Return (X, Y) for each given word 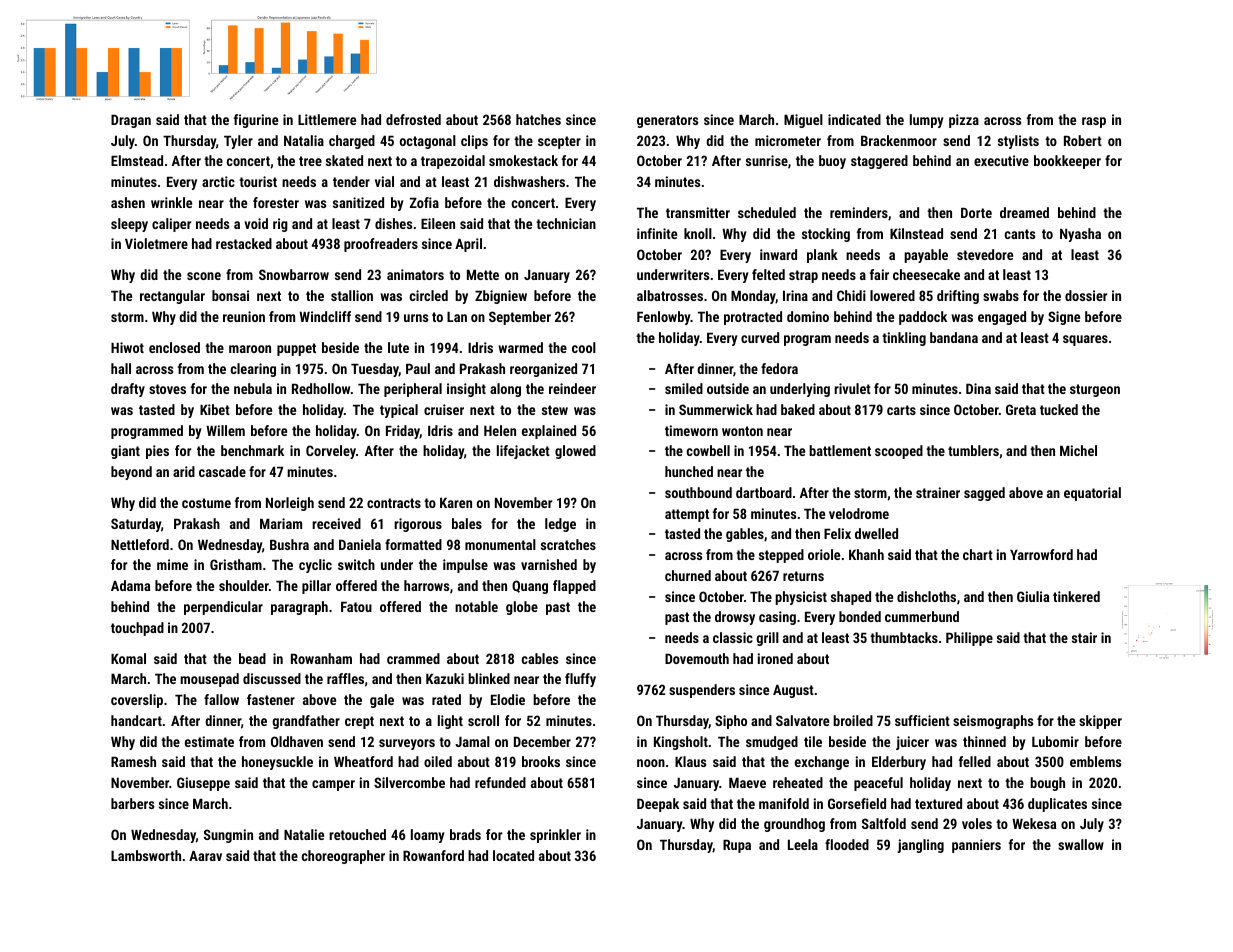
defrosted (413, 119)
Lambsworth (146, 855)
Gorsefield (857, 803)
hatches (538, 119)
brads (465, 834)
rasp (1094, 122)
